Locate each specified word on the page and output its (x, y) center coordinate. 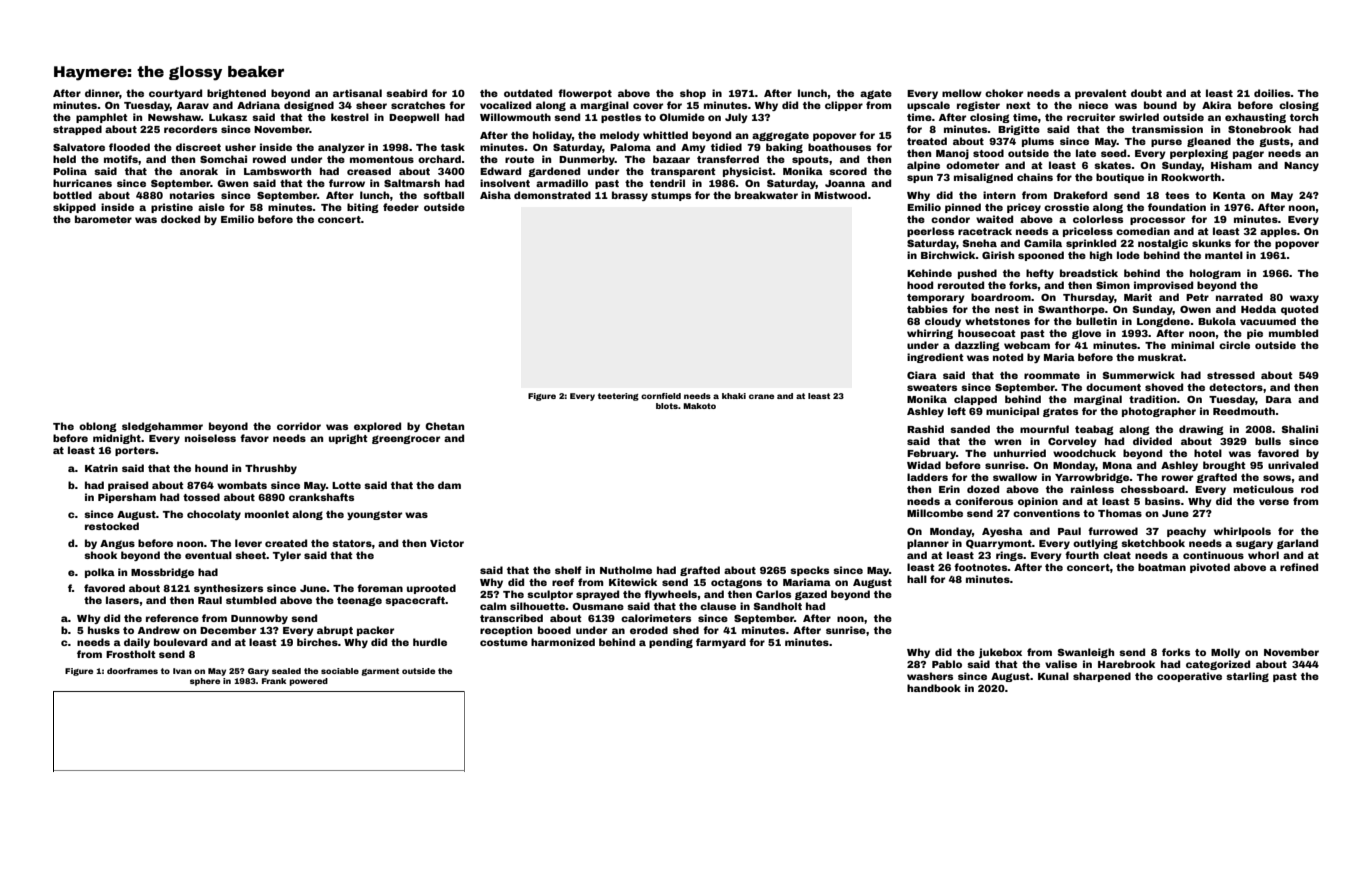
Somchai (223, 159)
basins (1163, 501)
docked (180, 219)
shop (693, 94)
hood (920, 285)
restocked (112, 526)
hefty (1040, 274)
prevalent (1101, 94)
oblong (98, 427)
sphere (205, 682)
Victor (447, 543)
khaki (734, 396)
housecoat (987, 333)
